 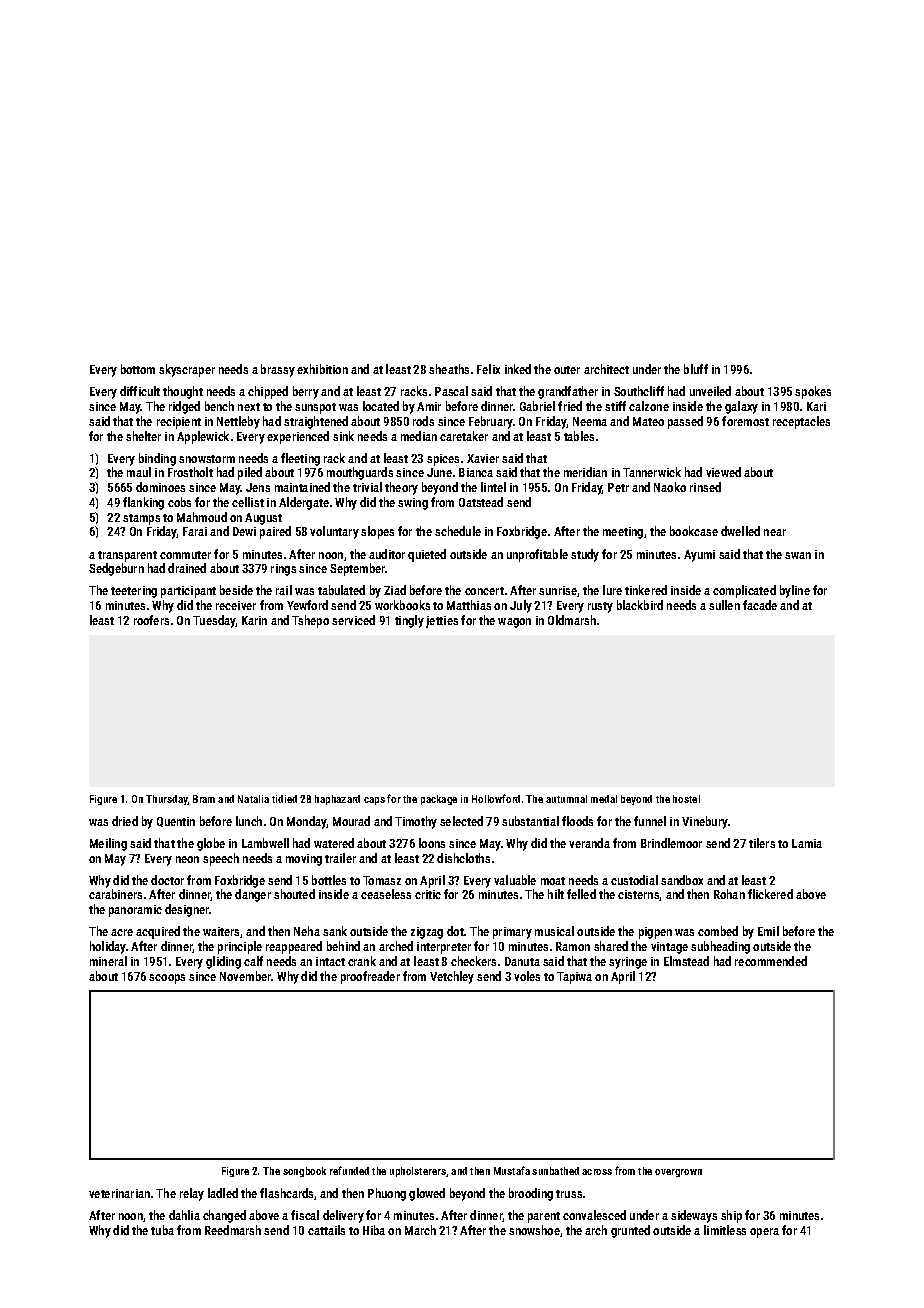 I want to click on veterinarian, so click(x=119, y=1193).
